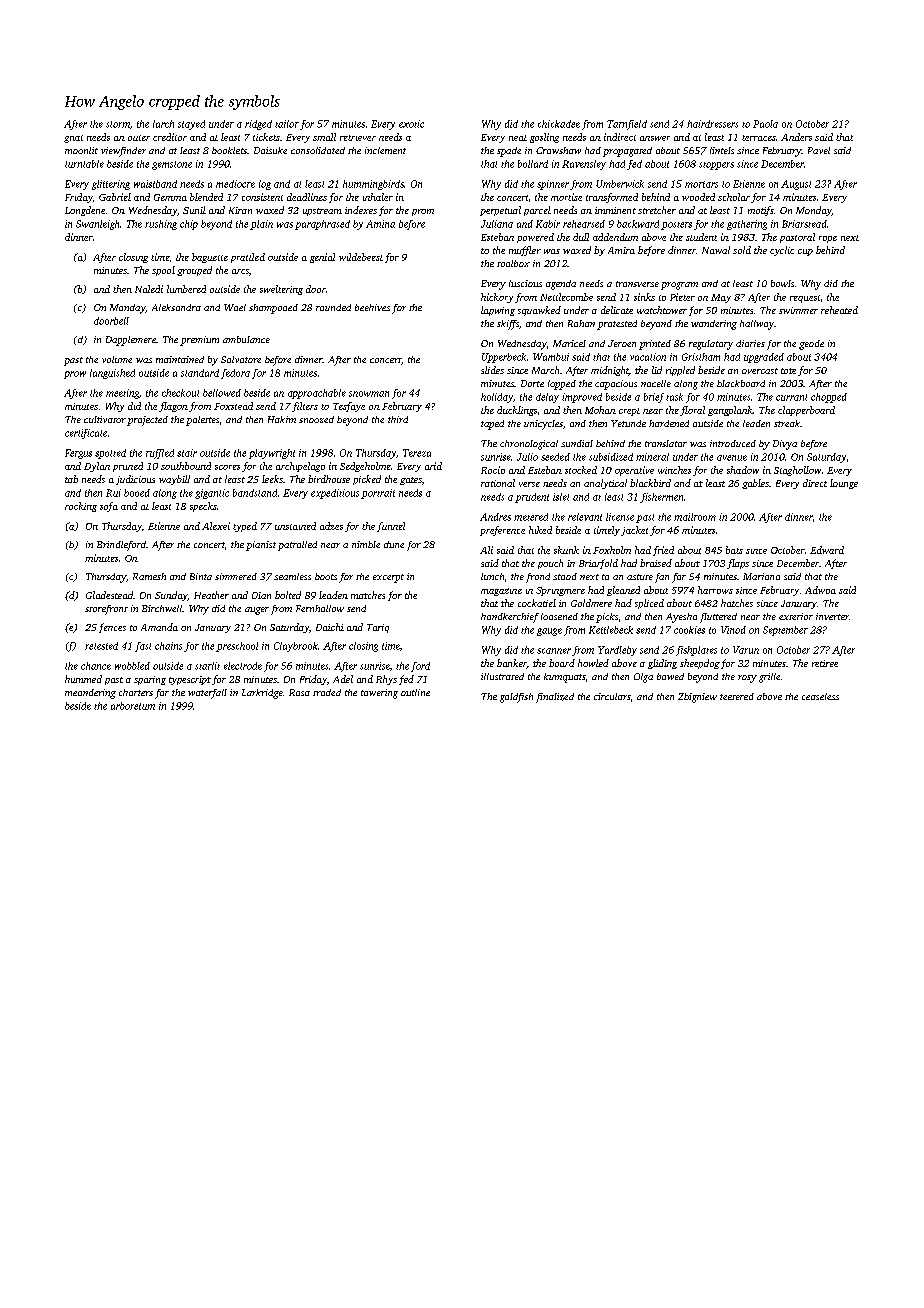  Describe the element at coordinates (711, 345) in the screenshot. I see `regulatory` at that location.
